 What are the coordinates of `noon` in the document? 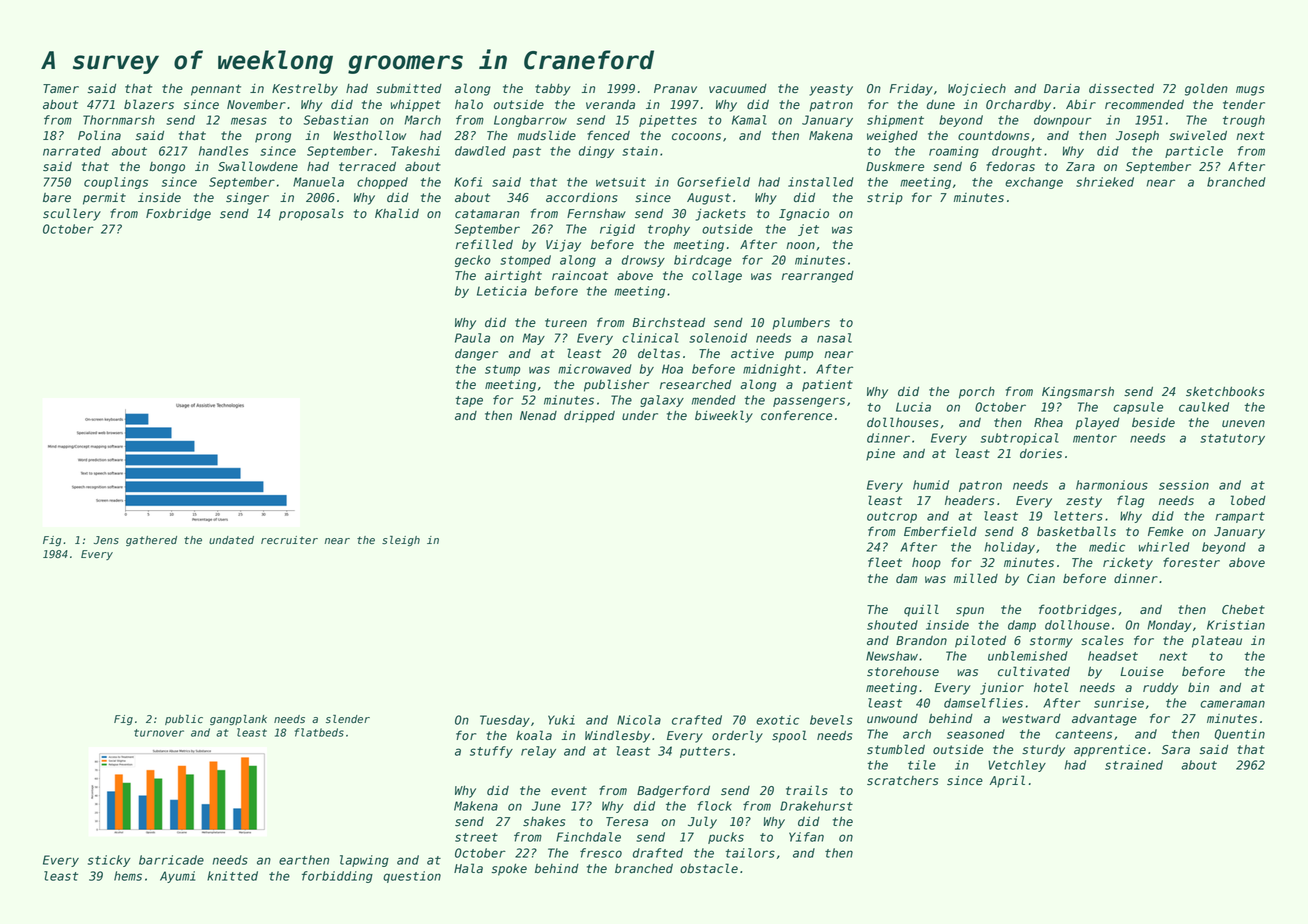 It's located at (800, 246).
